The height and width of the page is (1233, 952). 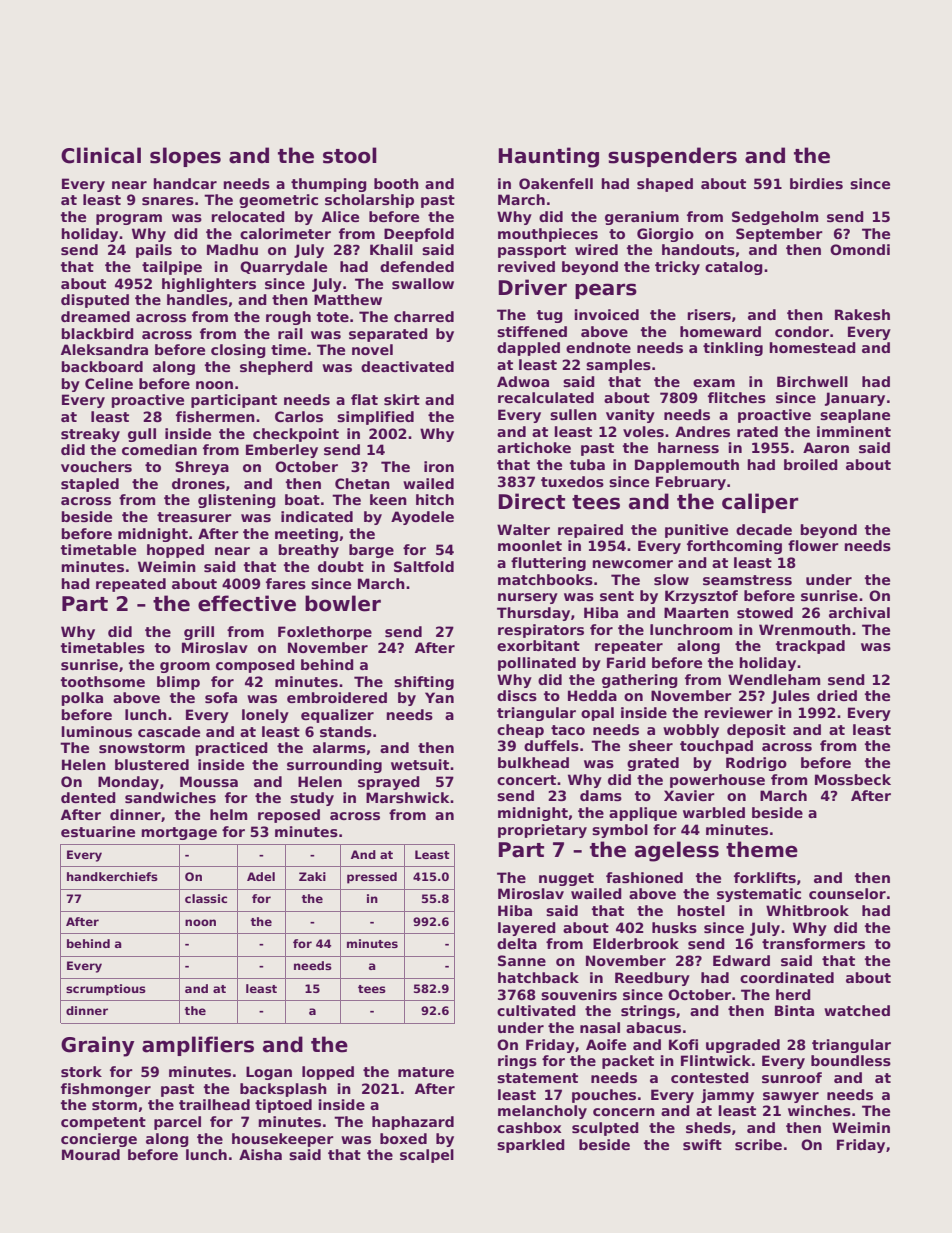 I want to click on gull, so click(x=142, y=435).
